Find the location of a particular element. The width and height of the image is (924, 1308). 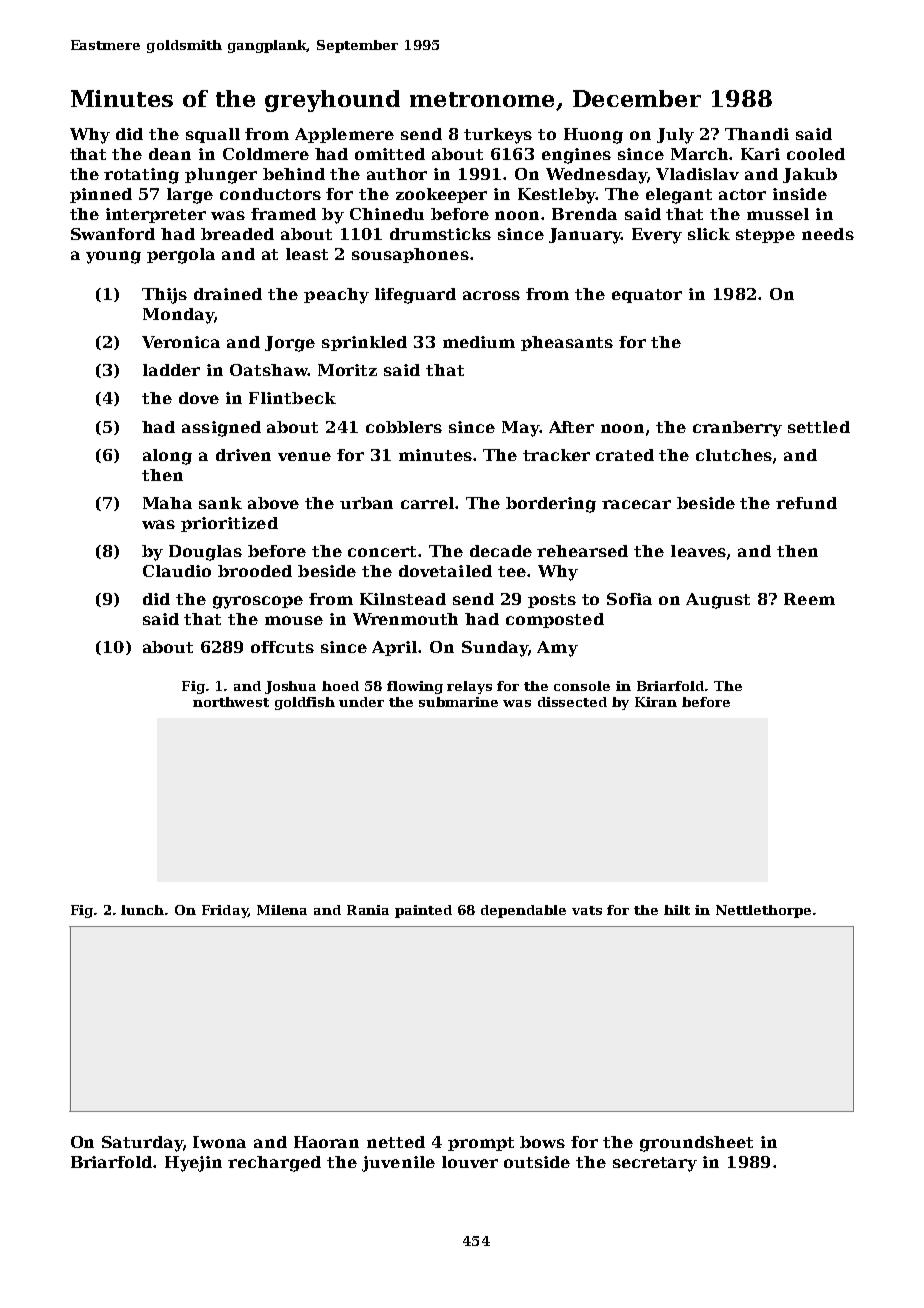

along is located at coordinates (167, 457).
